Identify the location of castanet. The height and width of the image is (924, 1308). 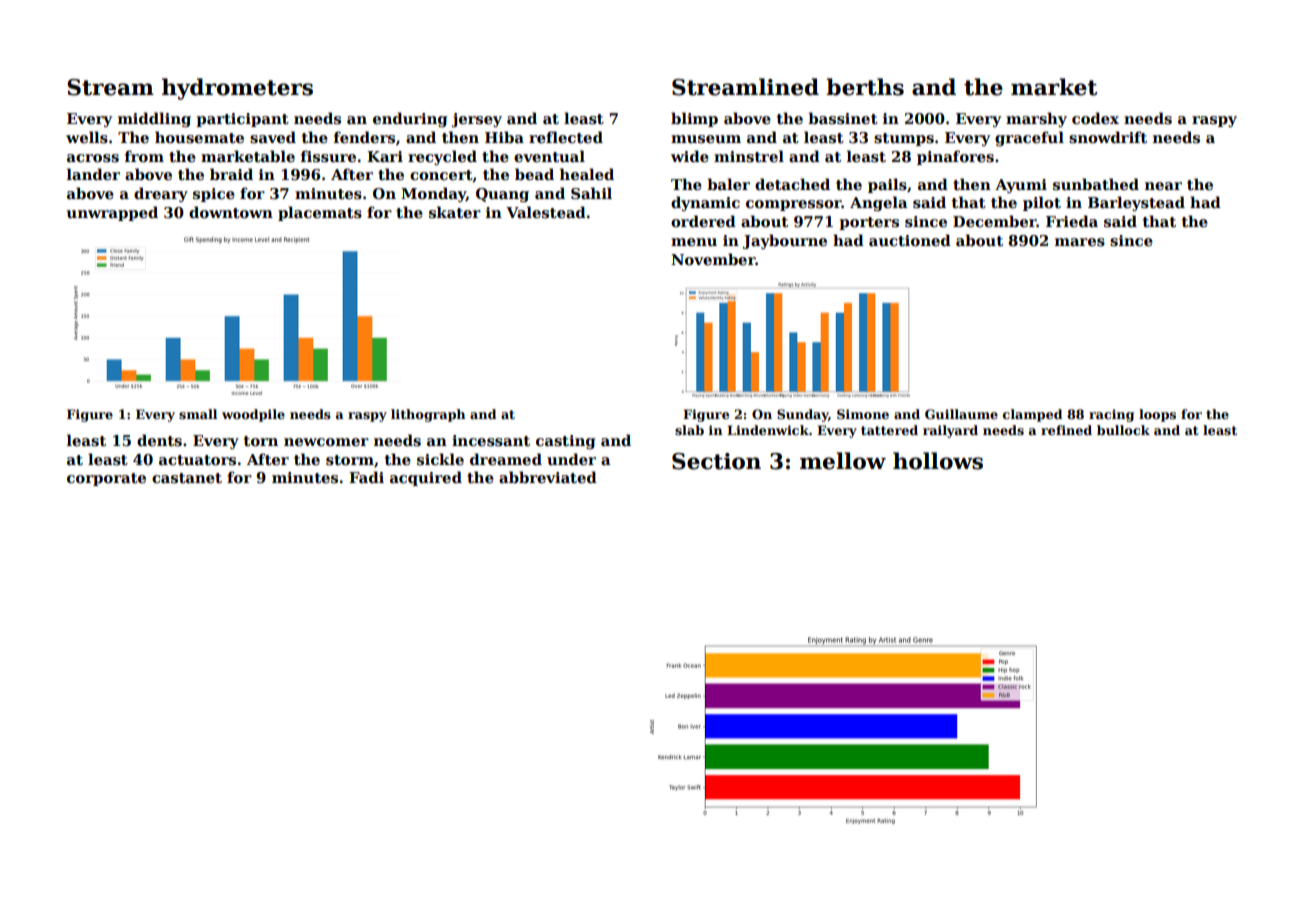
(187, 478).
